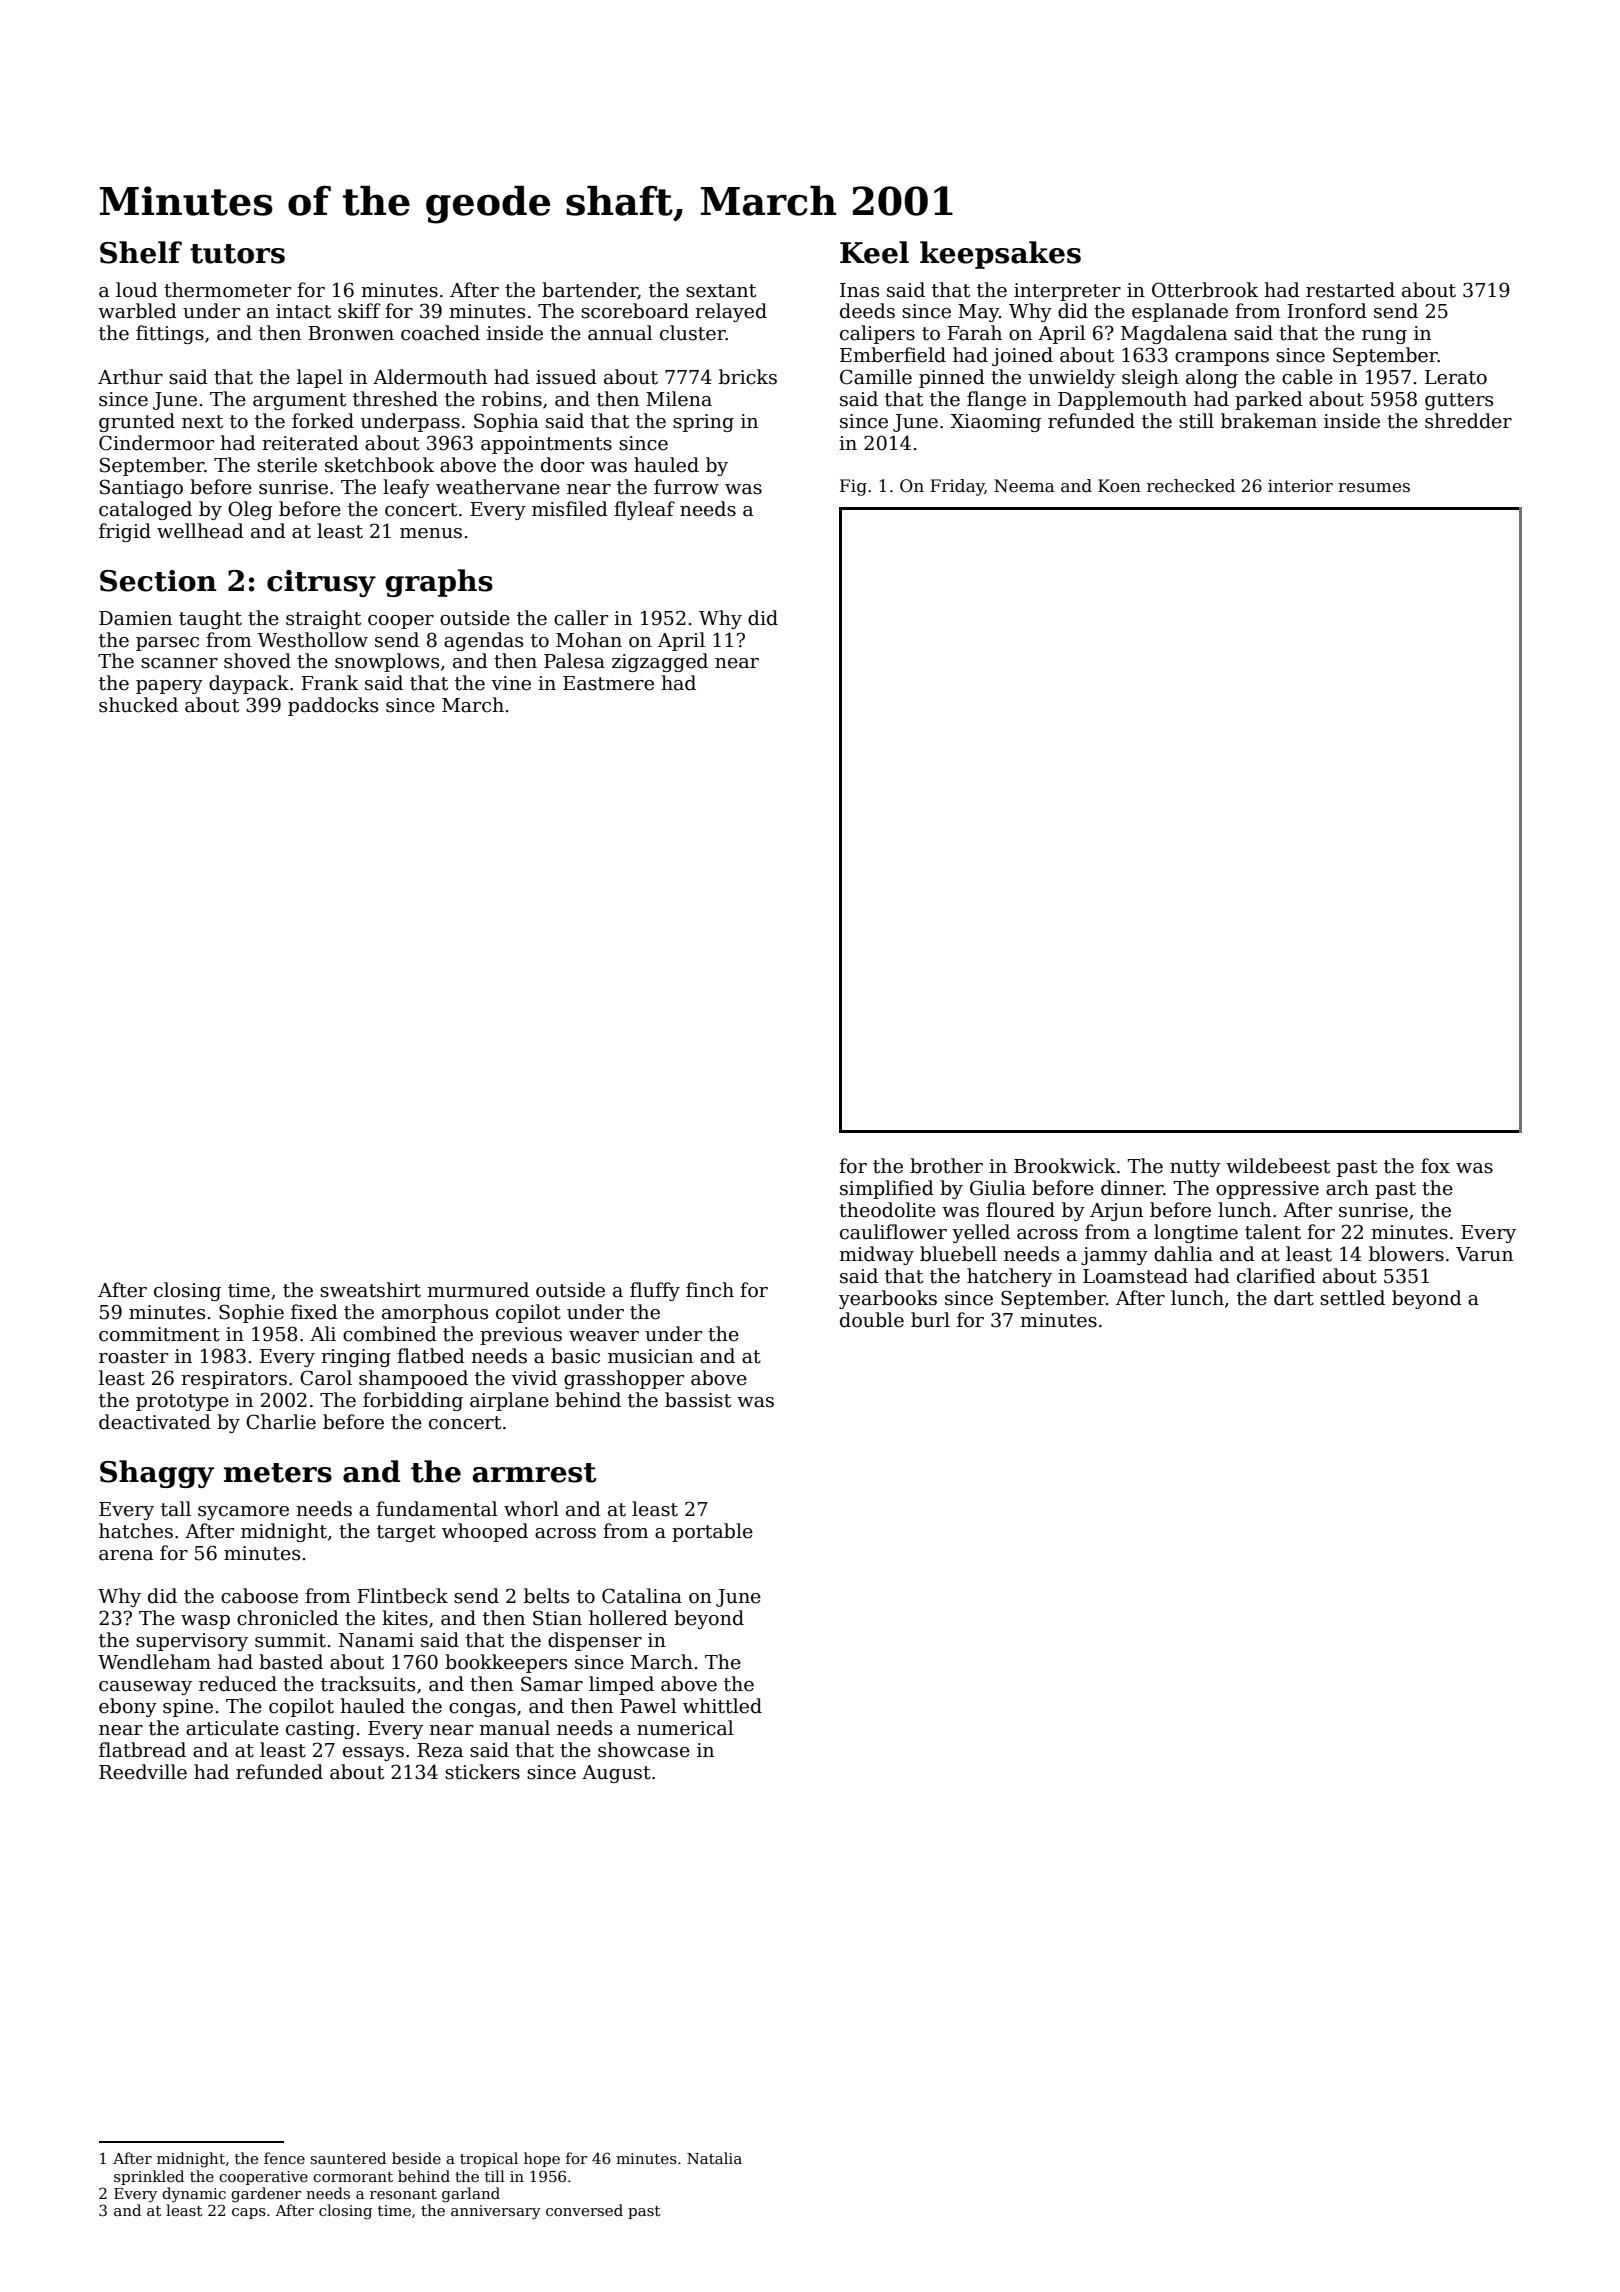 The height and width of the screenshot is (2292, 1620). I want to click on commitment, so click(159, 1334).
